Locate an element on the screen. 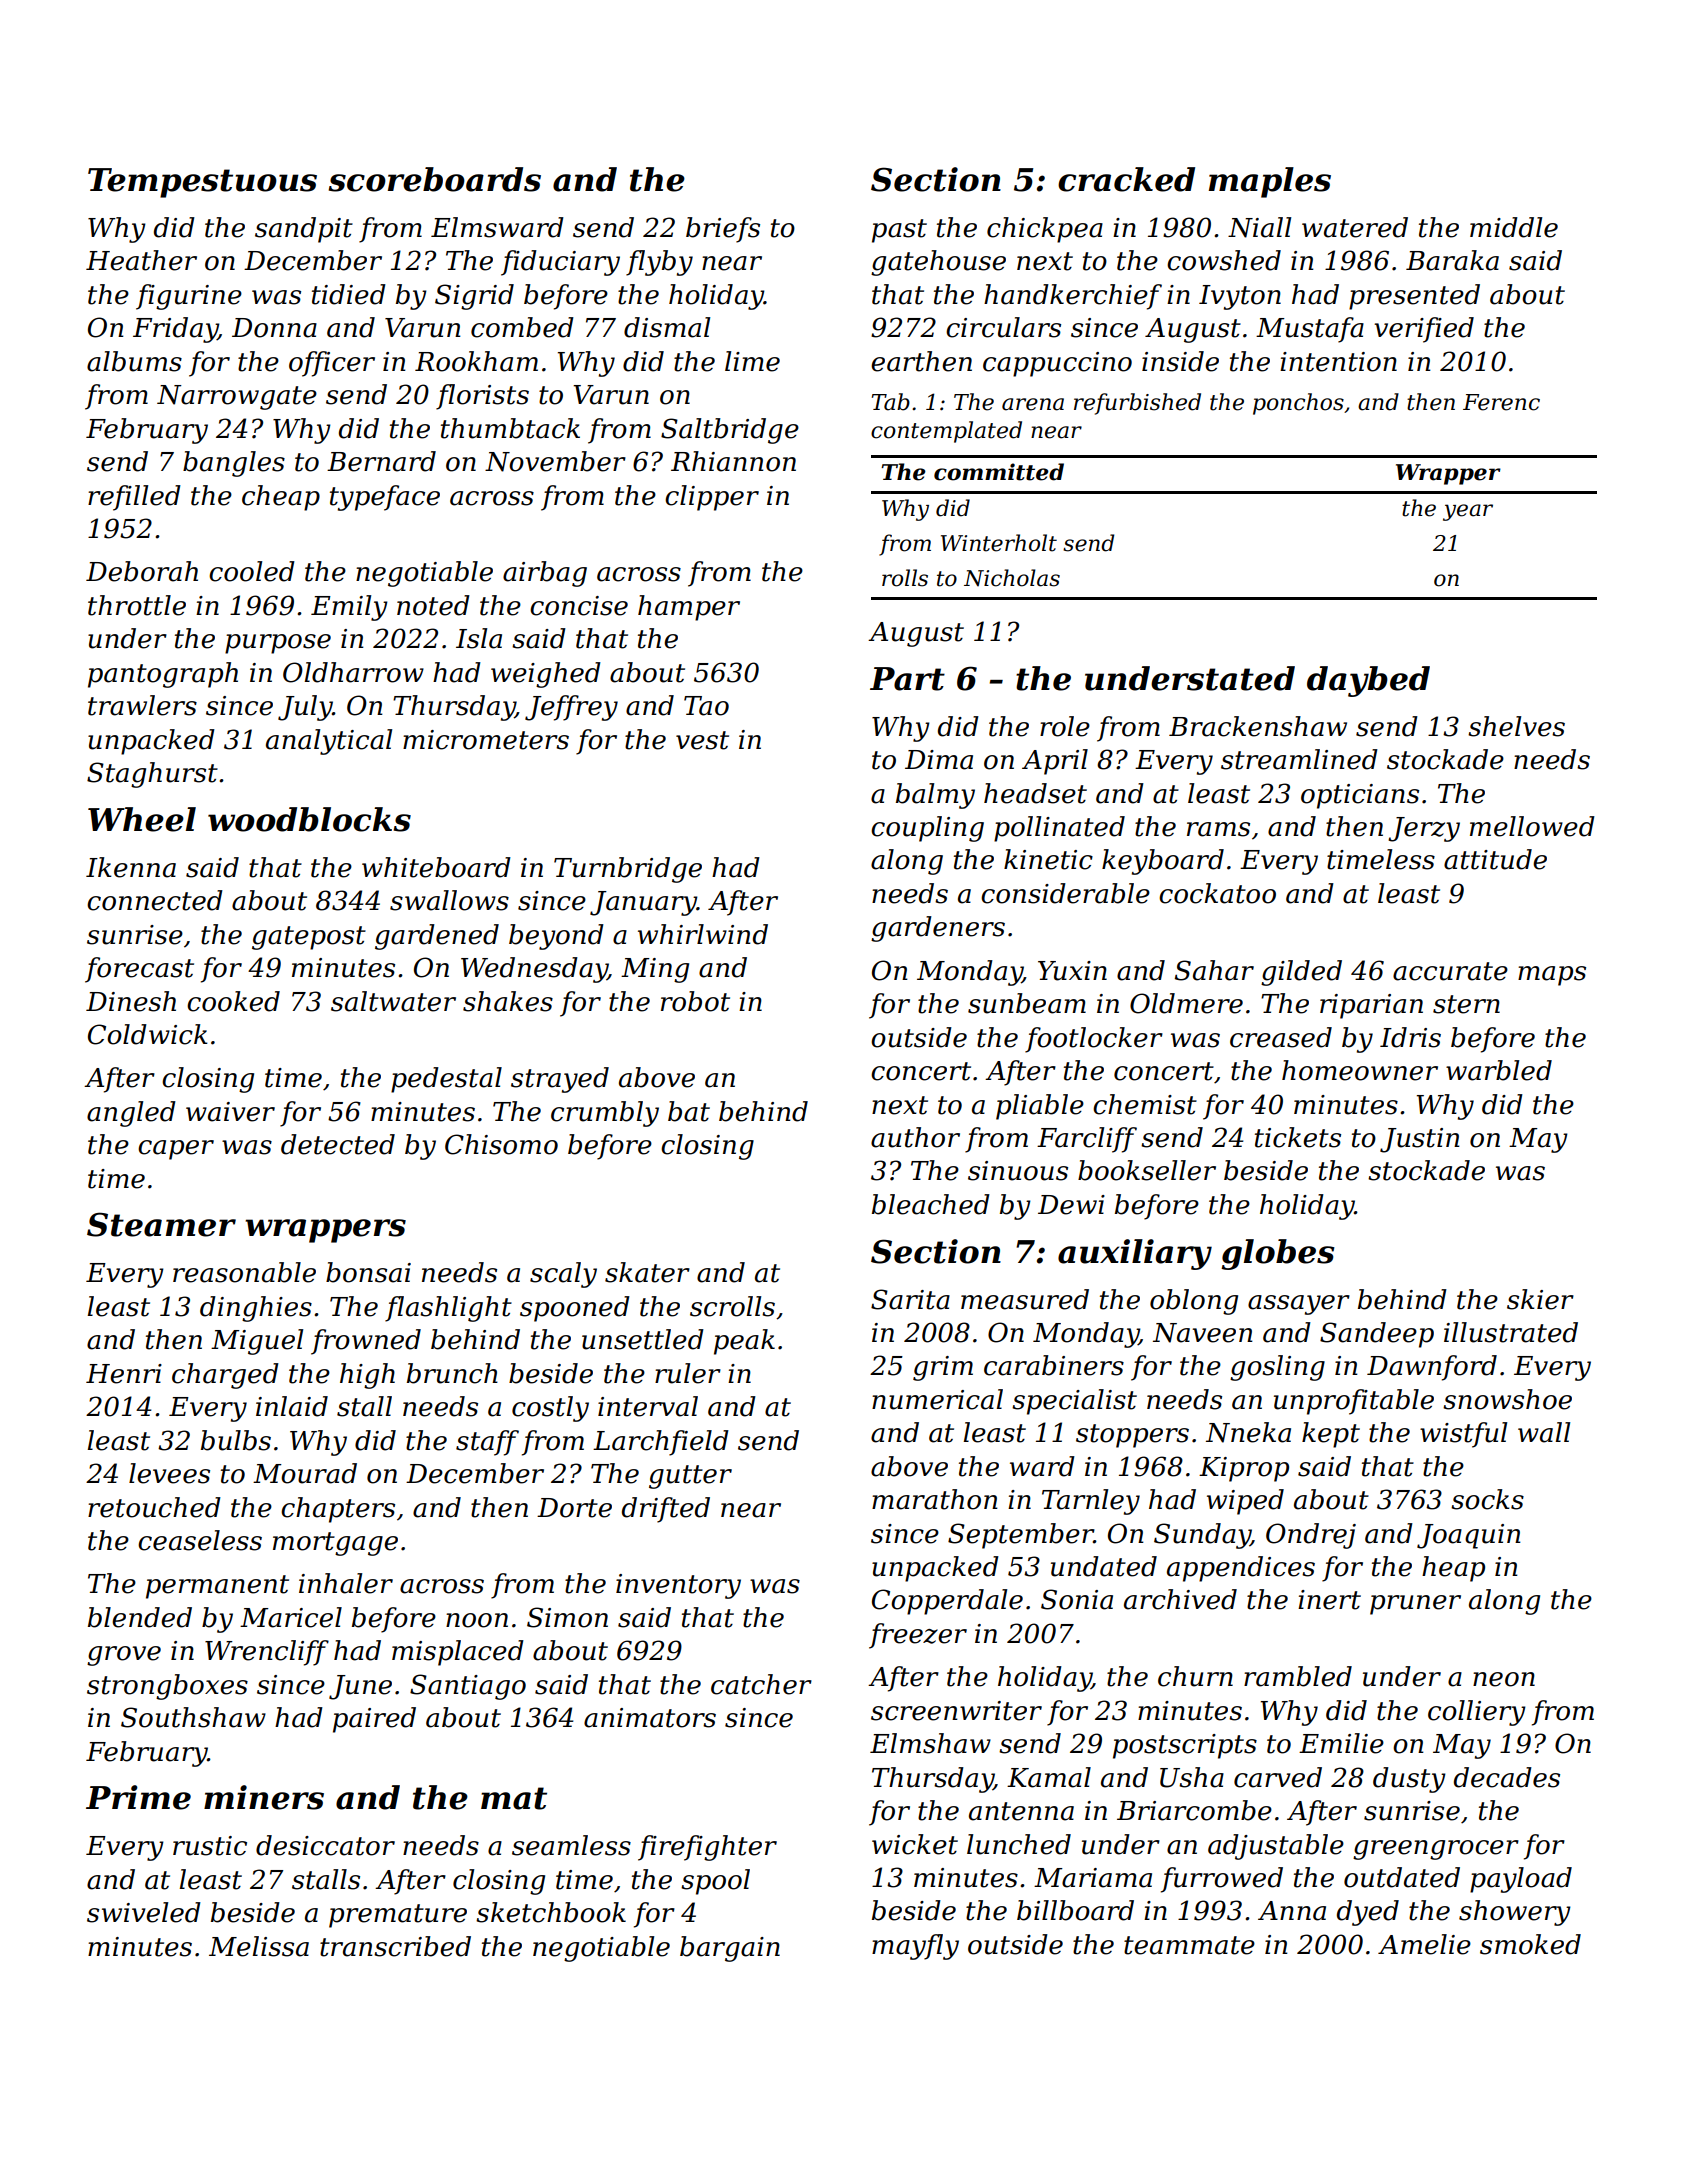  Ming is located at coordinates (655, 970).
